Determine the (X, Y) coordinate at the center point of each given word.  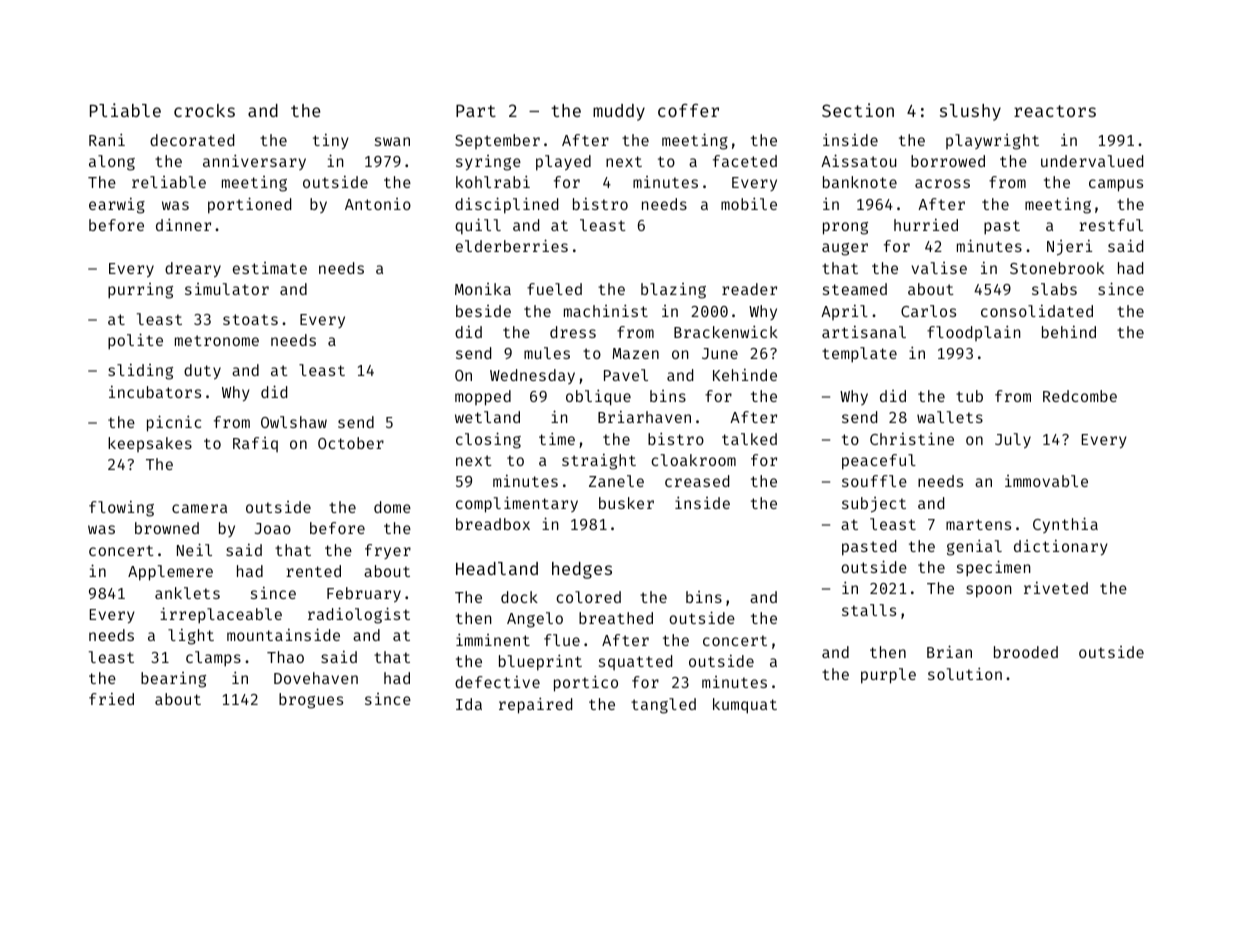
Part (476, 111)
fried (111, 699)
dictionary (1061, 547)
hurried (926, 225)
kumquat (745, 706)
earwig (117, 206)
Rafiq (255, 444)
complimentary (517, 504)
